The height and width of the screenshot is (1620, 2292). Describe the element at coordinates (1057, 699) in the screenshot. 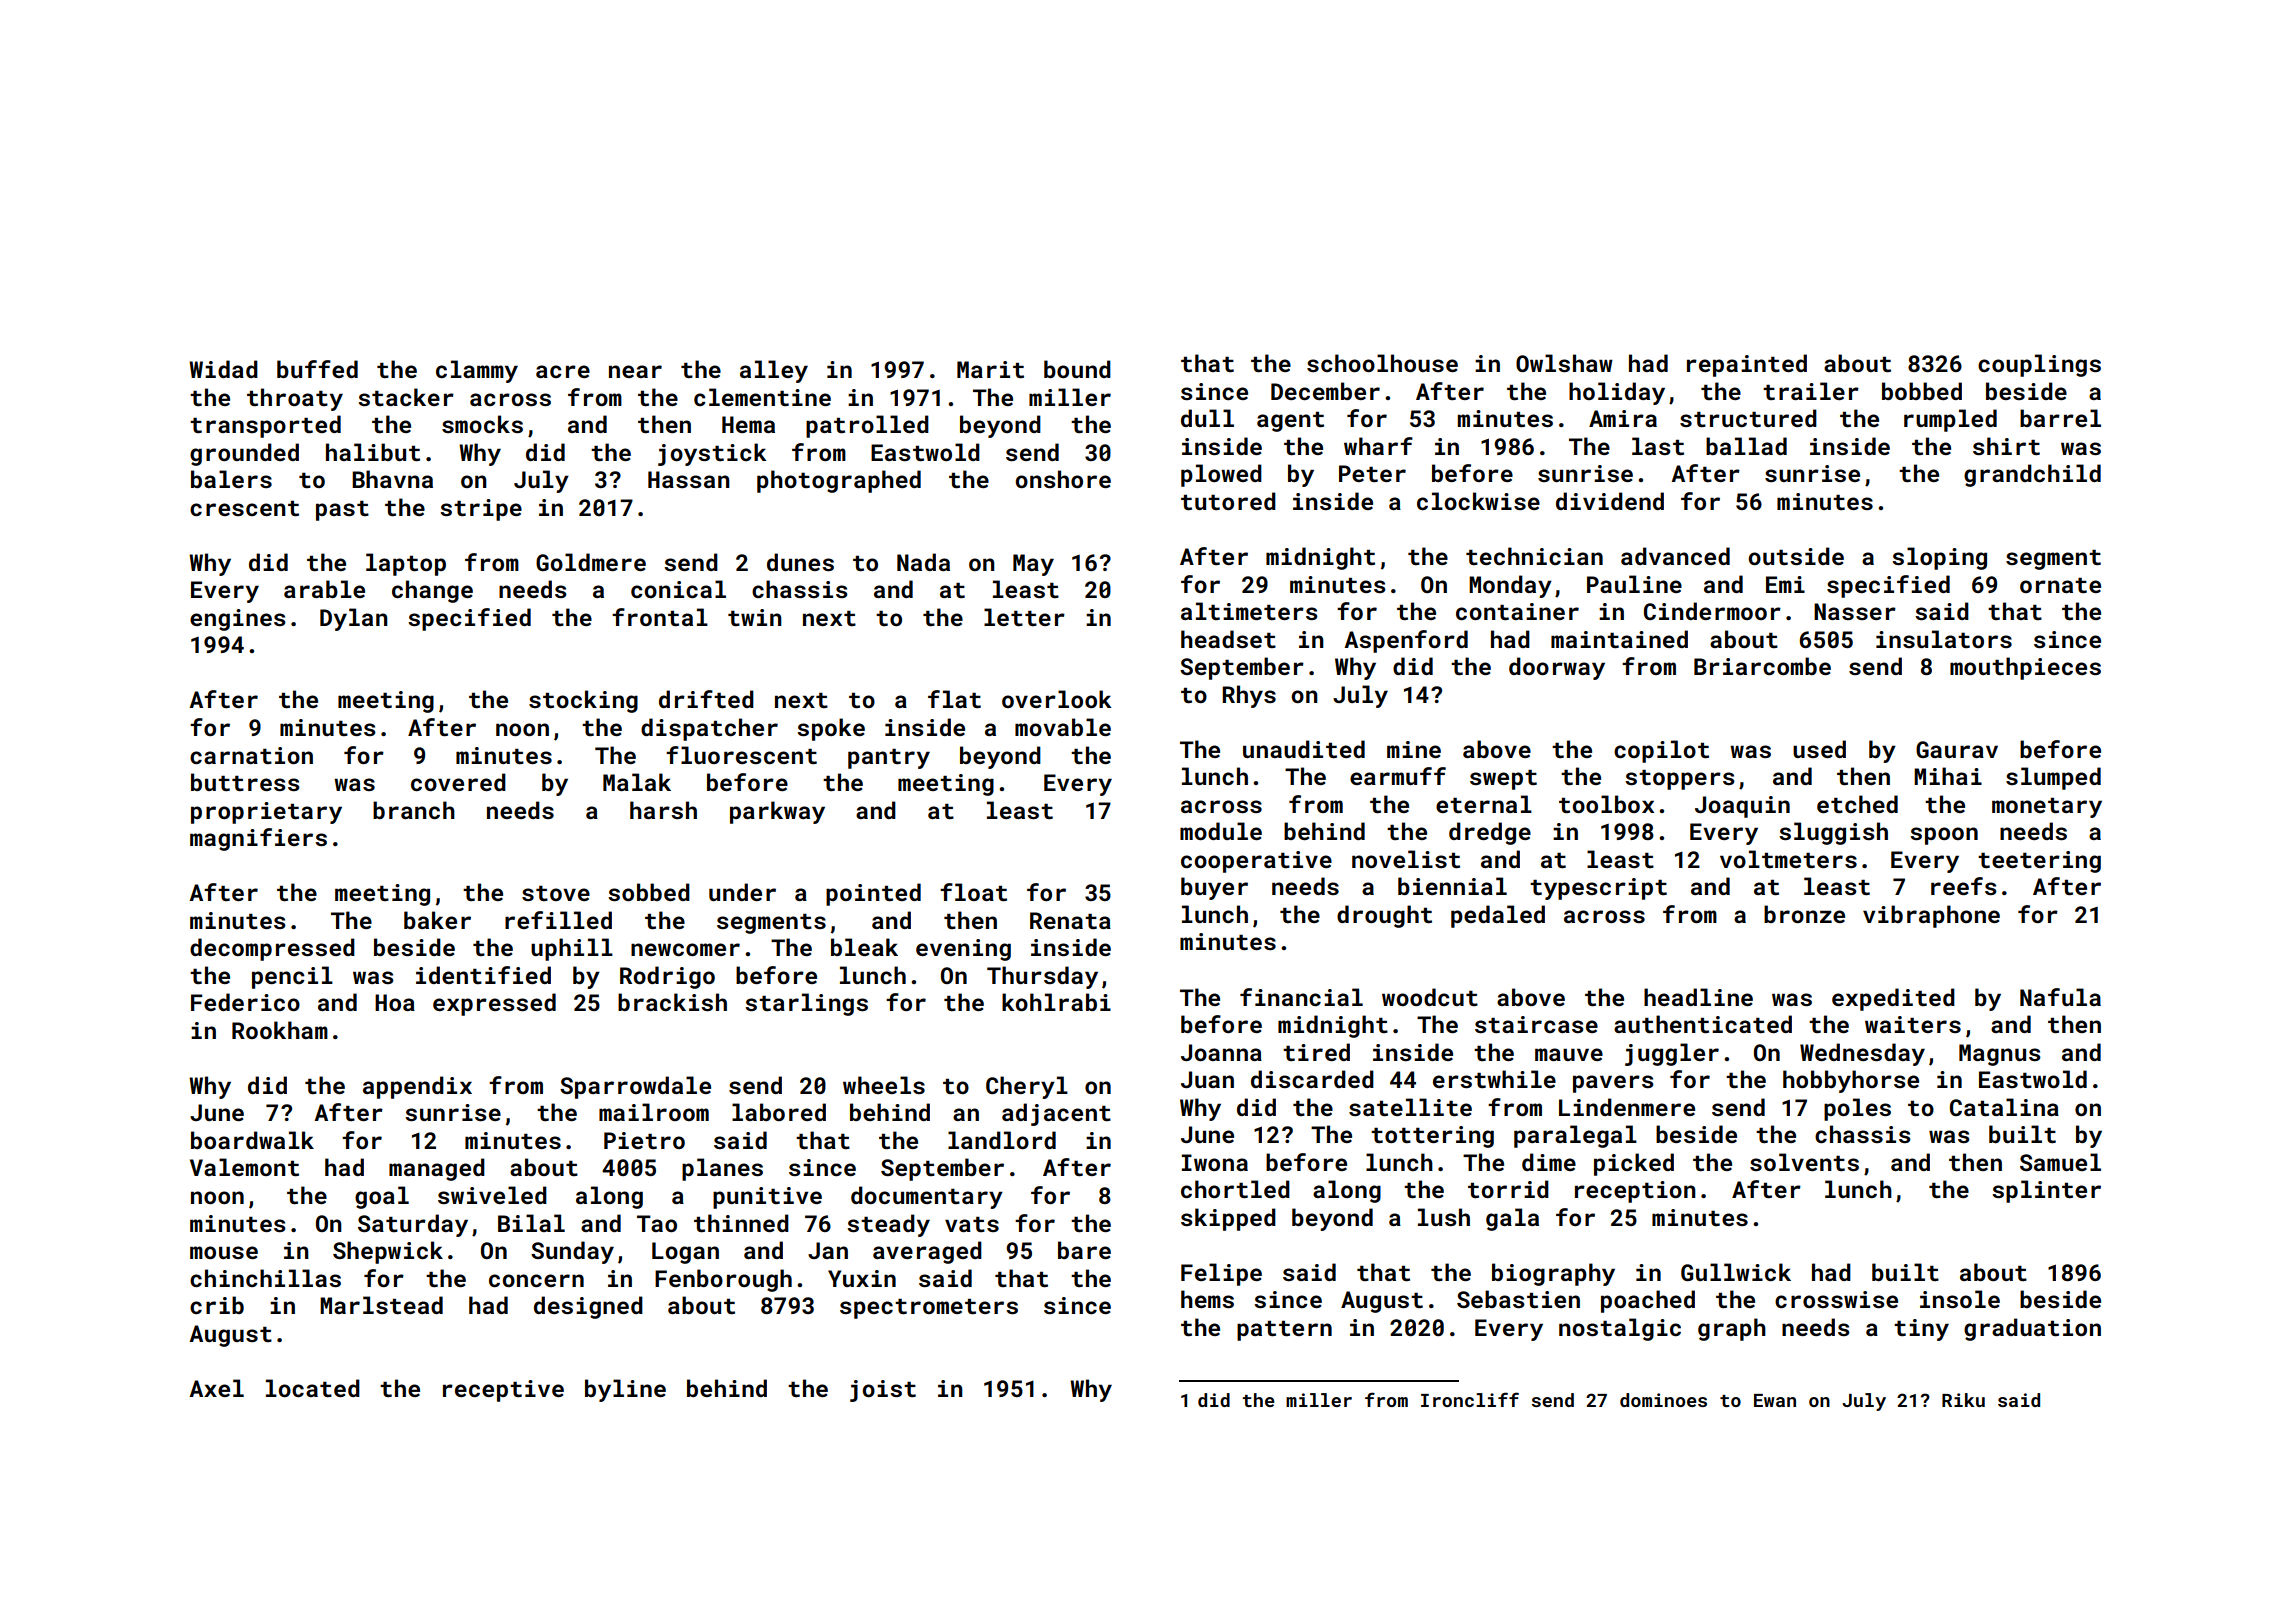

I see `overlook` at that location.
